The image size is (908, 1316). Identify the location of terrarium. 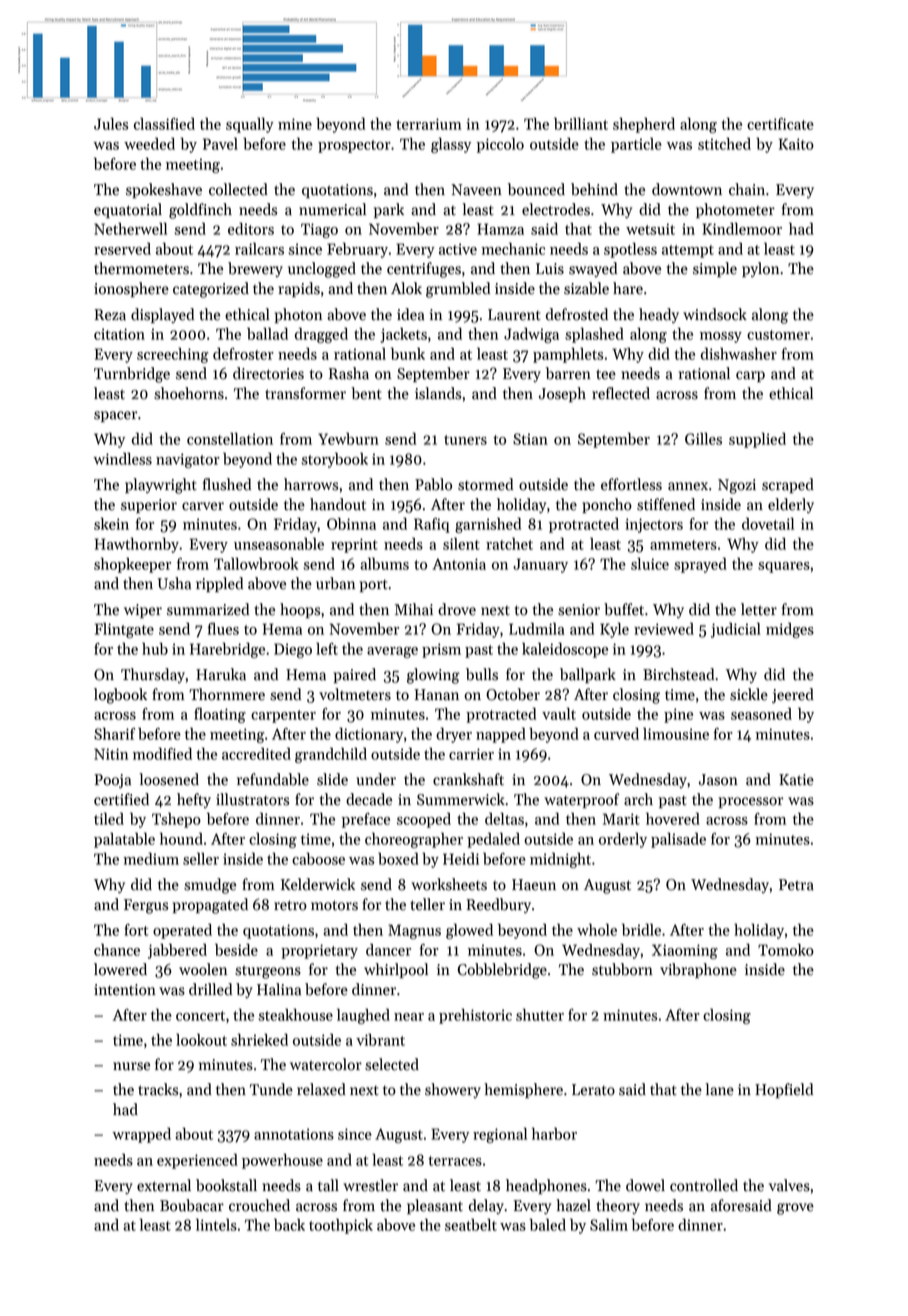
(429, 124).
